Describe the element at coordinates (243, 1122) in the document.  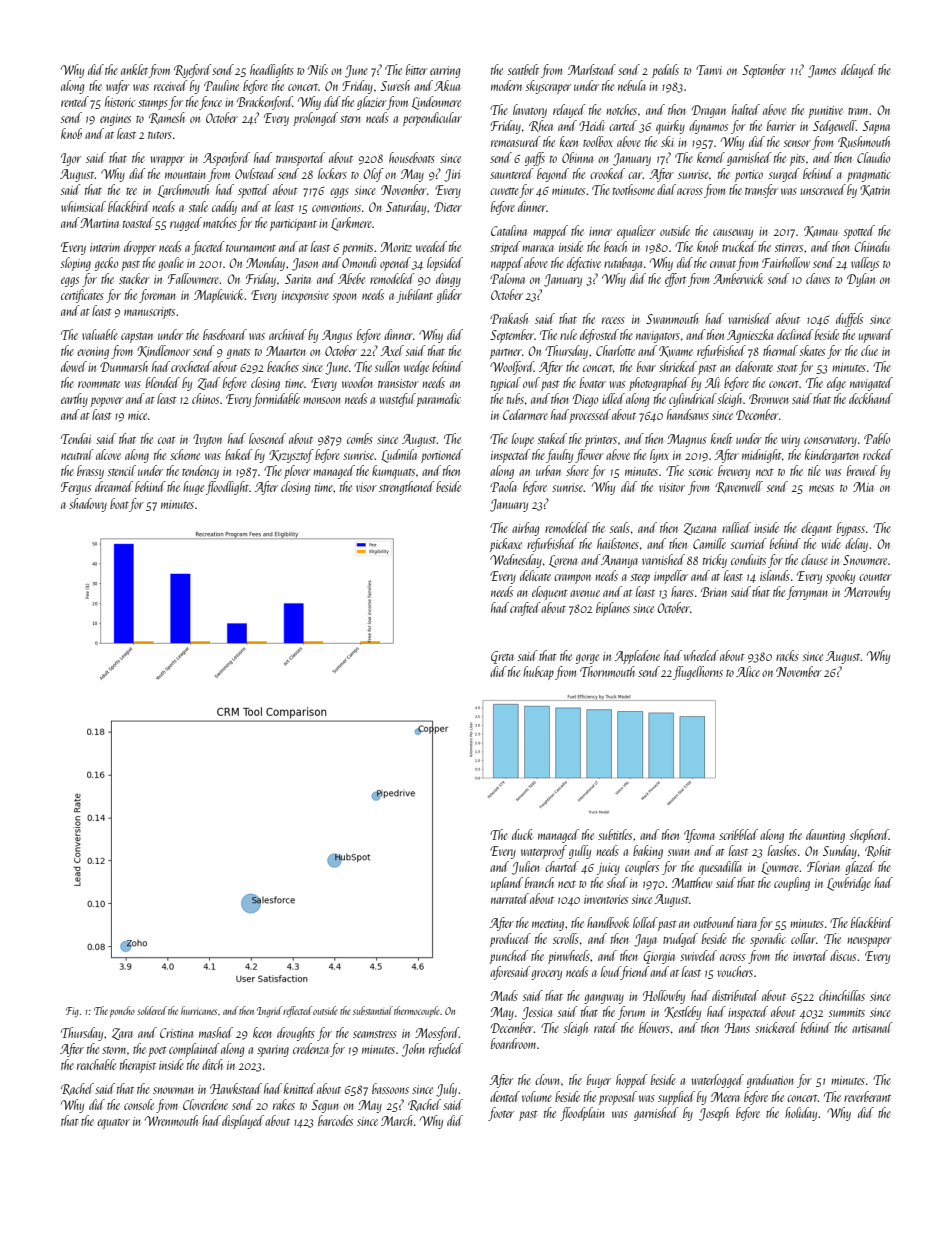
I see `displayed` at that location.
